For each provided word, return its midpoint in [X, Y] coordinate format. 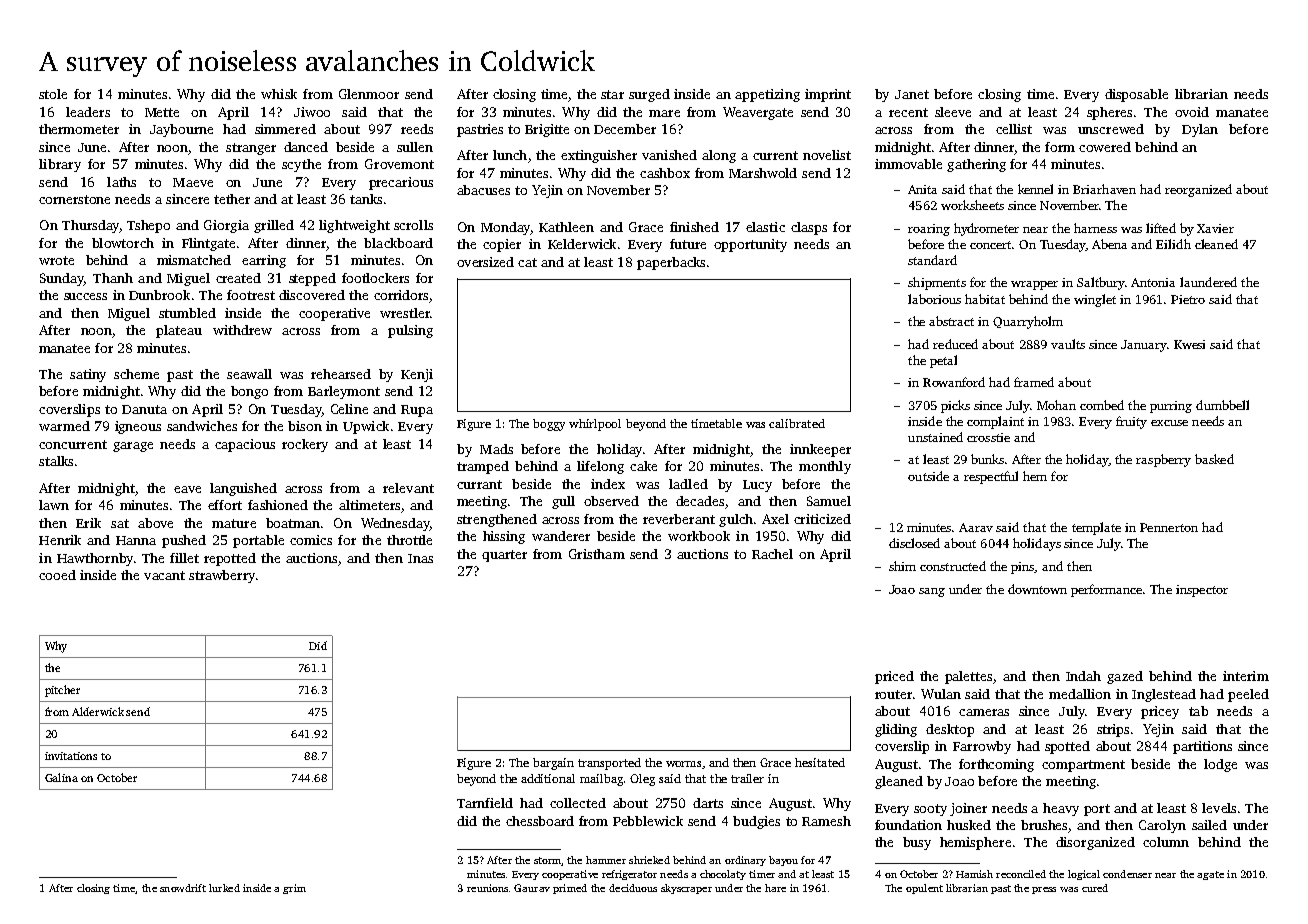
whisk [279, 94]
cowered [1105, 147]
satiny [88, 375]
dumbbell [1222, 405]
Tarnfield [485, 803]
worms [683, 764]
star [612, 94]
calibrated [797, 423]
